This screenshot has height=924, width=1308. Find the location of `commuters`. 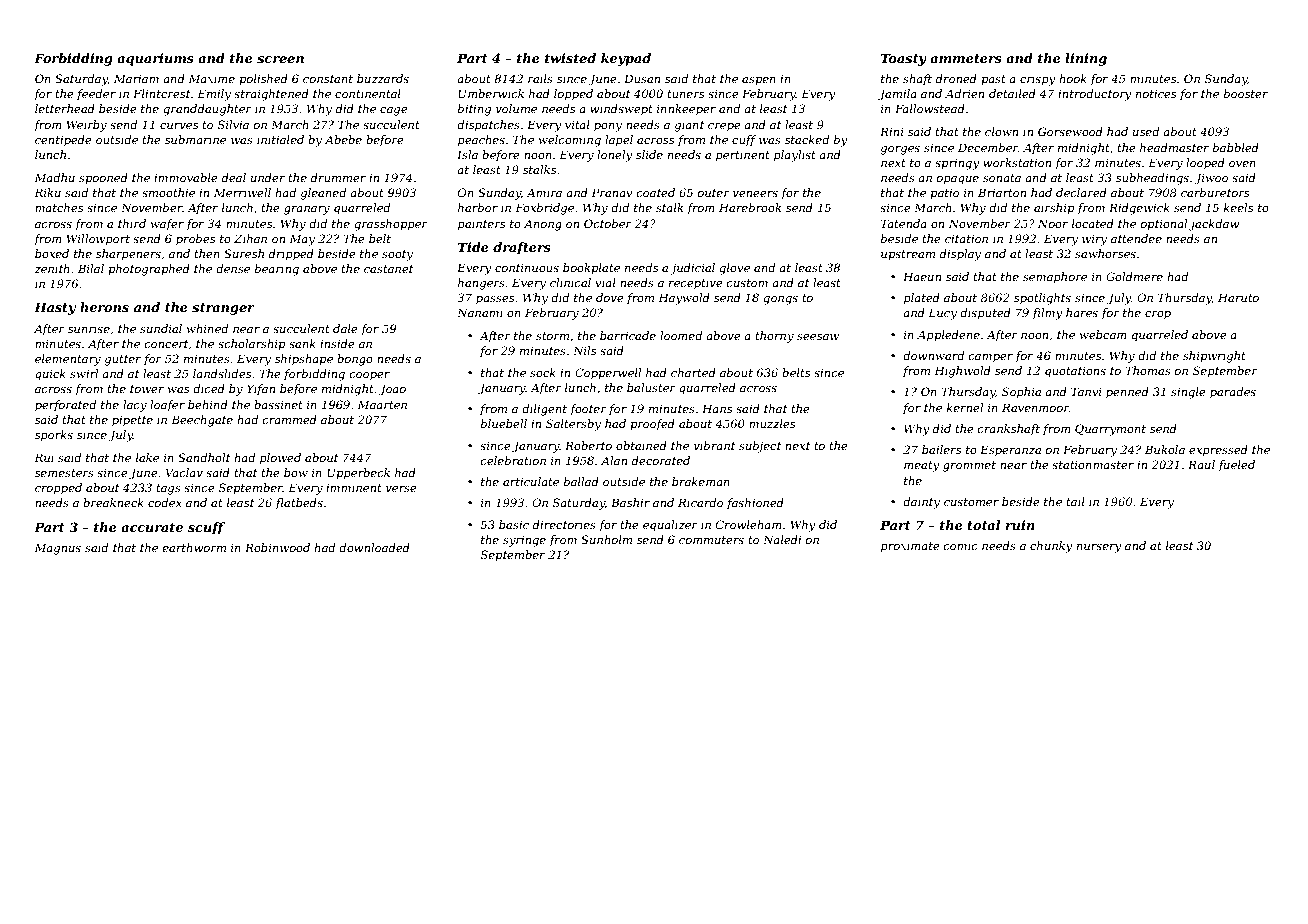

commuters is located at coordinates (711, 540).
